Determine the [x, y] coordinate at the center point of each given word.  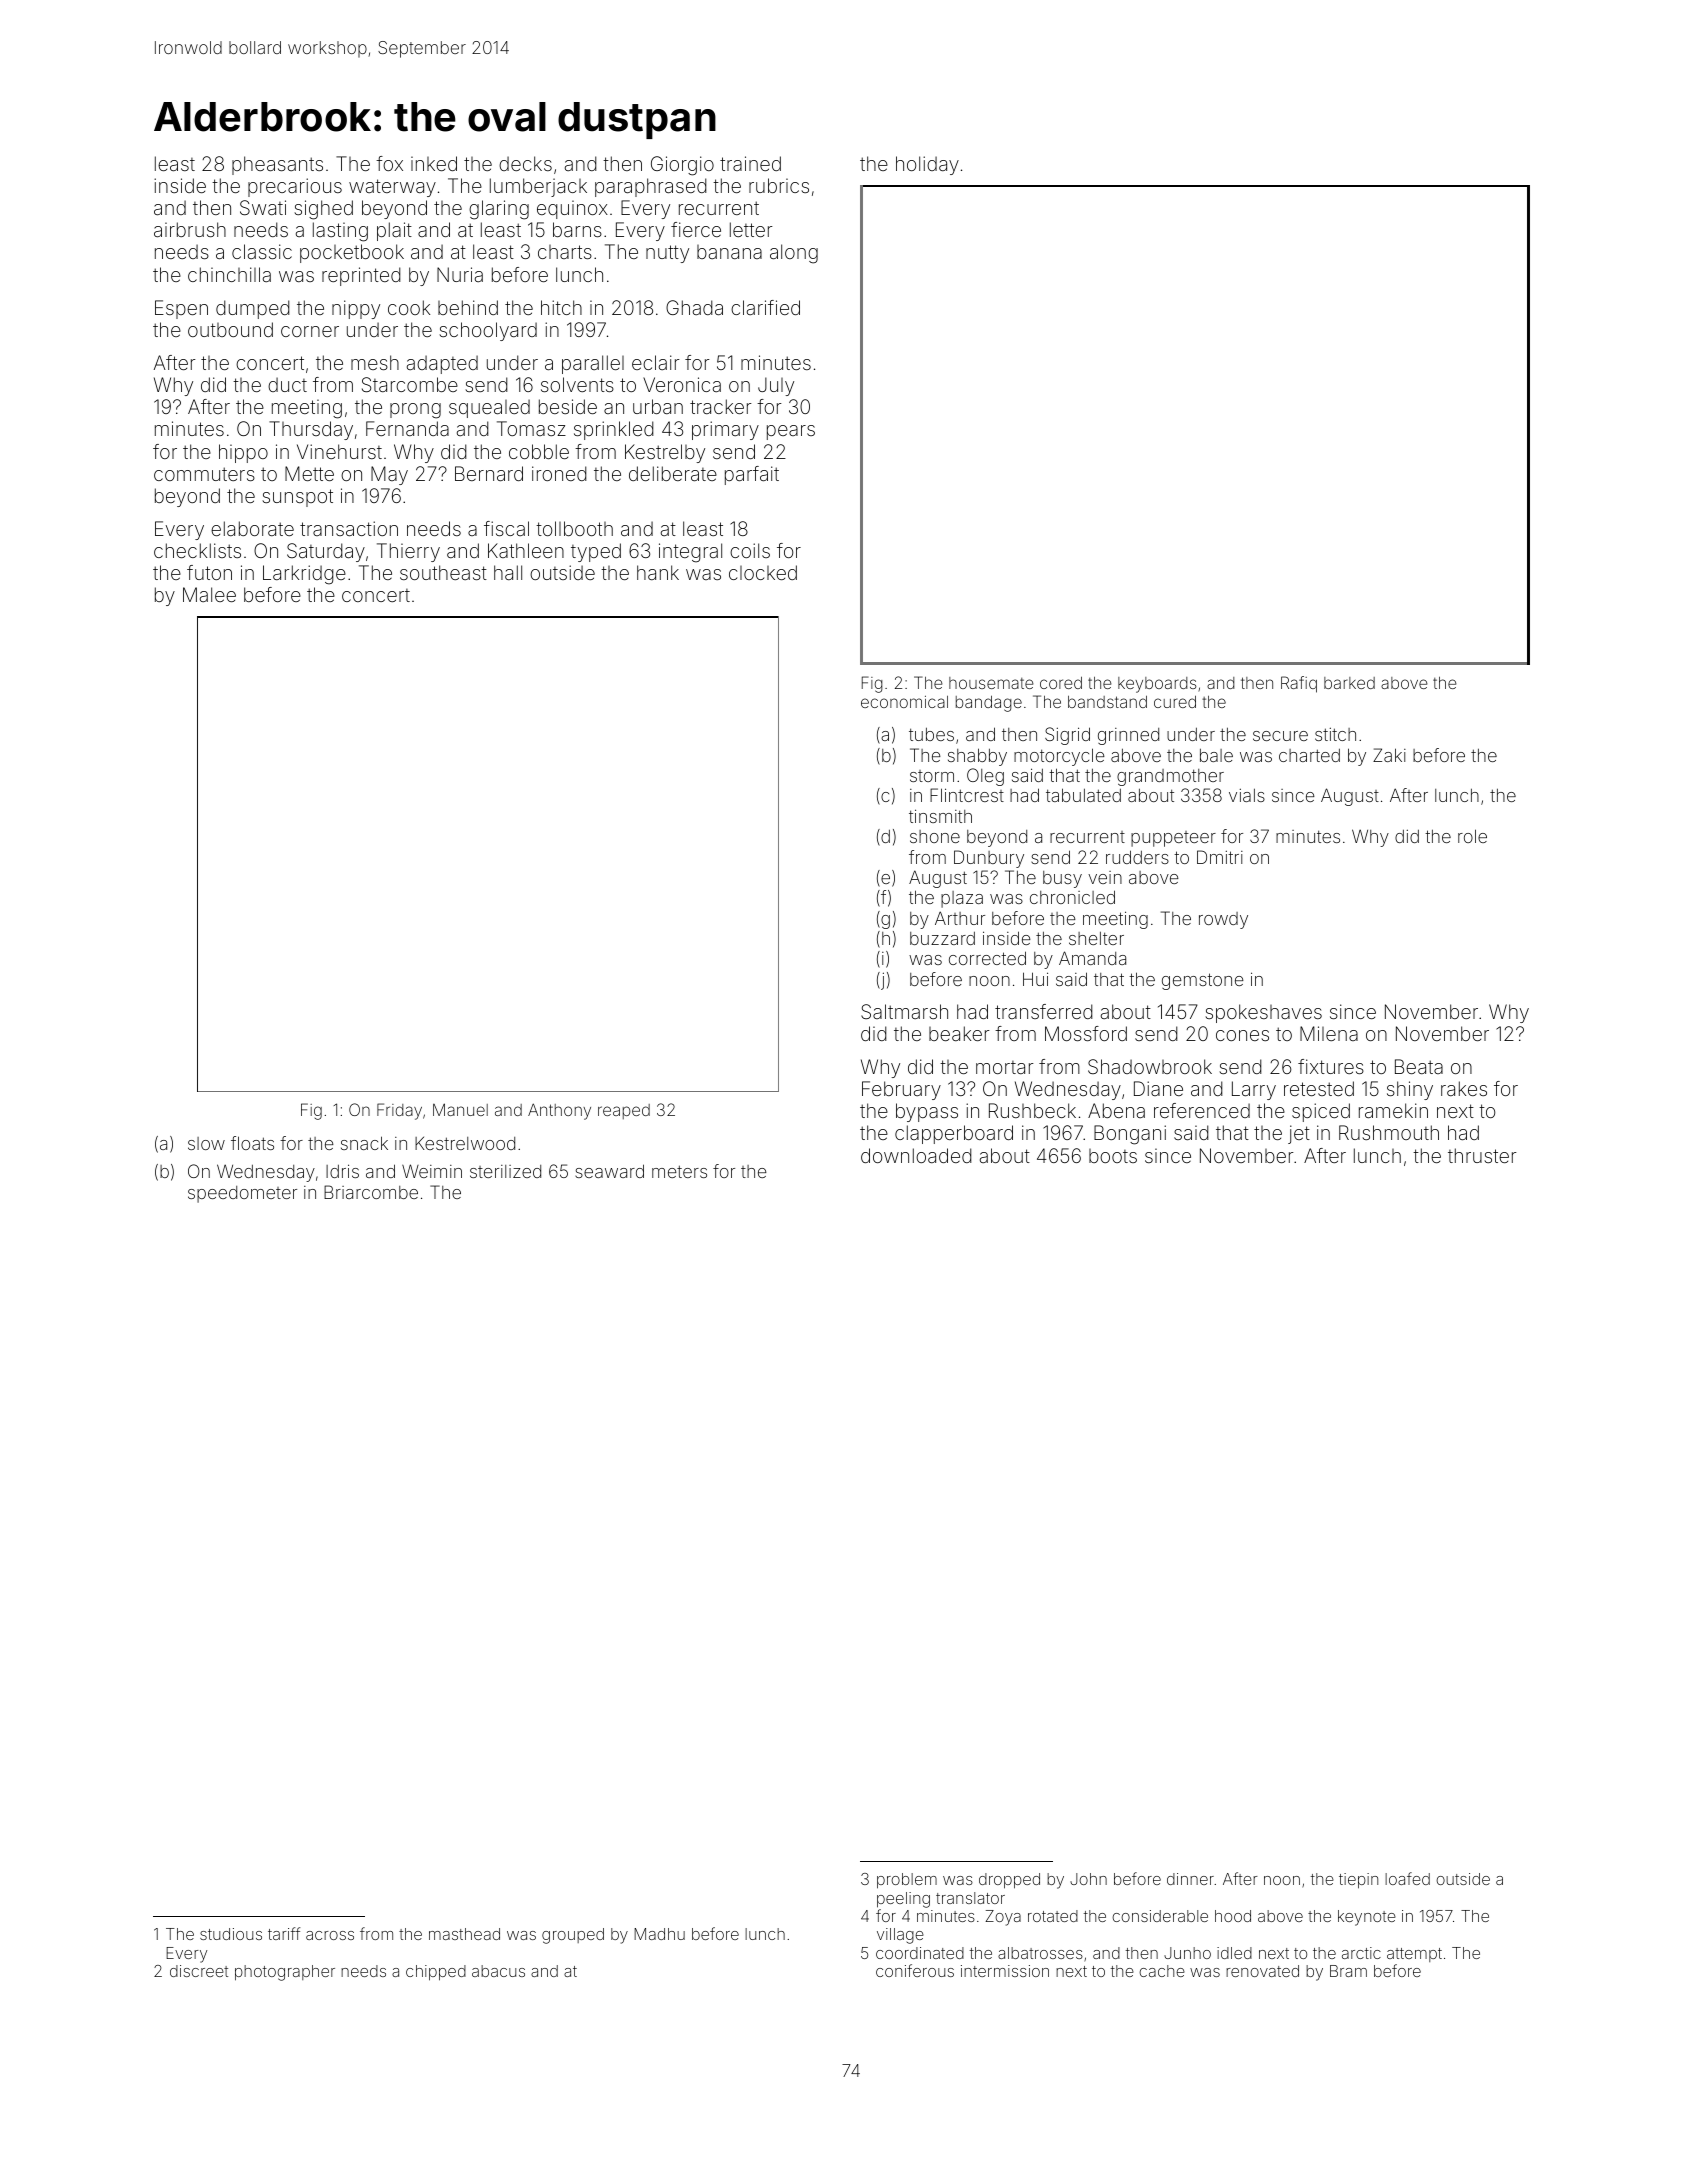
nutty [667, 254]
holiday [927, 165]
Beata [1419, 1066]
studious [231, 1934]
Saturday [326, 552]
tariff [284, 1933]
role [1472, 836]
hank [658, 572]
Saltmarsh [904, 1011]
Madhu [659, 1934]
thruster [1482, 1155]
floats [252, 1143]
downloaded [916, 1155]
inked [434, 163]
